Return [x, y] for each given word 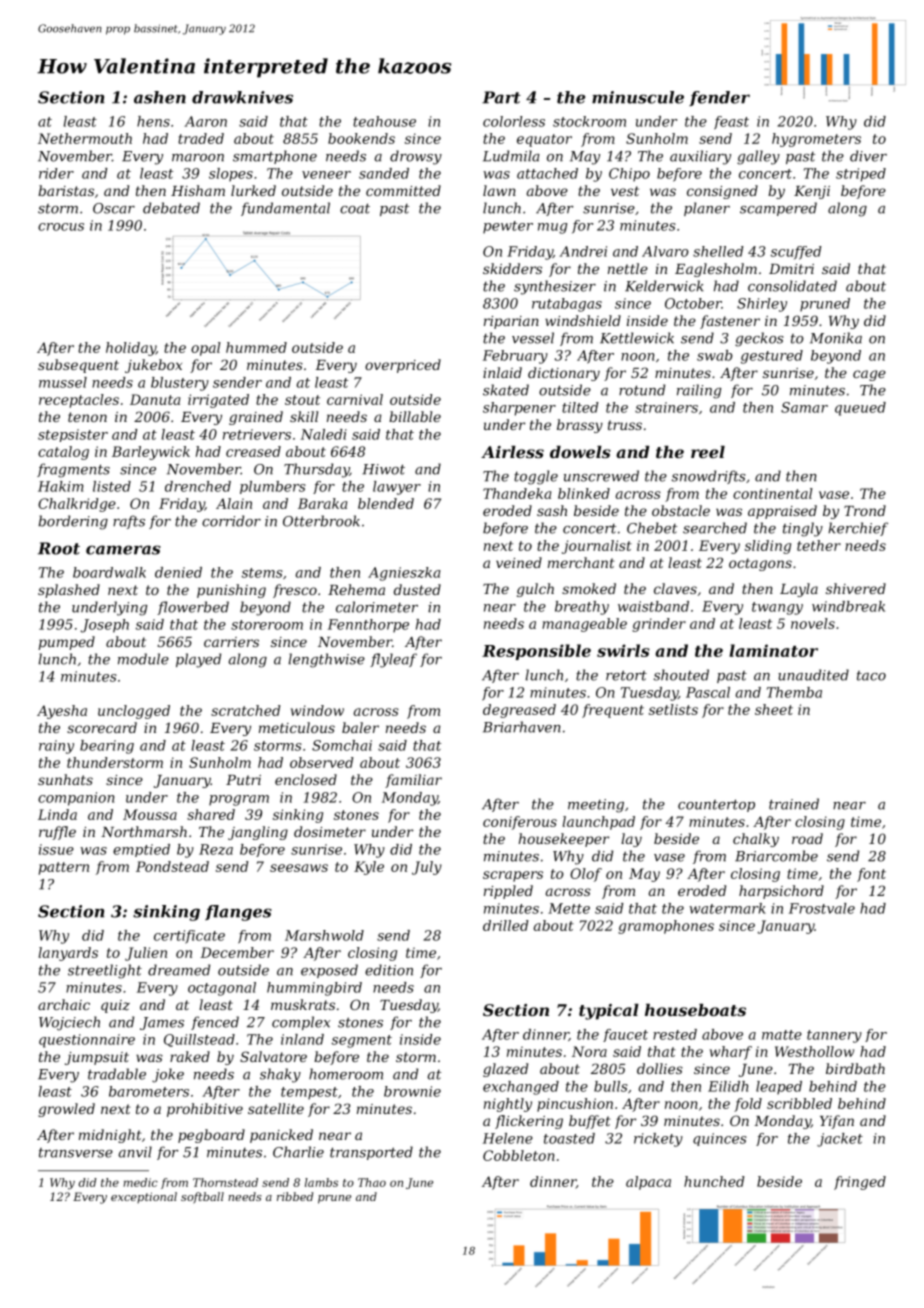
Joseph [104, 626]
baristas [66, 190]
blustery [180, 384]
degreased [519, 711]
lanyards [68, 954]
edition [389, 970]
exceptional [144, 1197]
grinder [659, 625]
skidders [512, 268]
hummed [256, 347]
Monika [836, 338]
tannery [834, 1036]
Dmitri [791, 269]
